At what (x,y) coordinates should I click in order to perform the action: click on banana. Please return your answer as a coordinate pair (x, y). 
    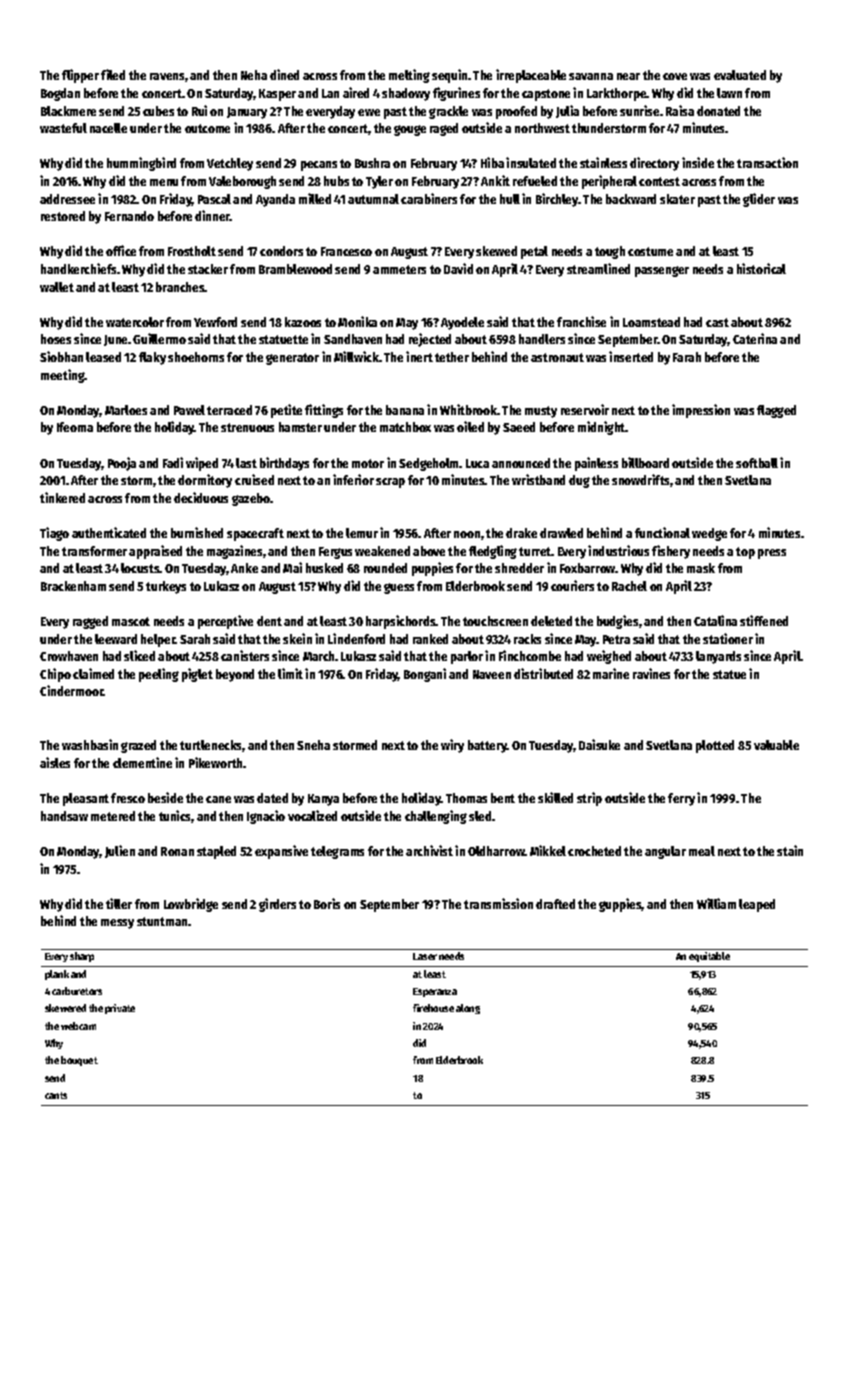
    Looking at the image, I should click on (405, 410).
